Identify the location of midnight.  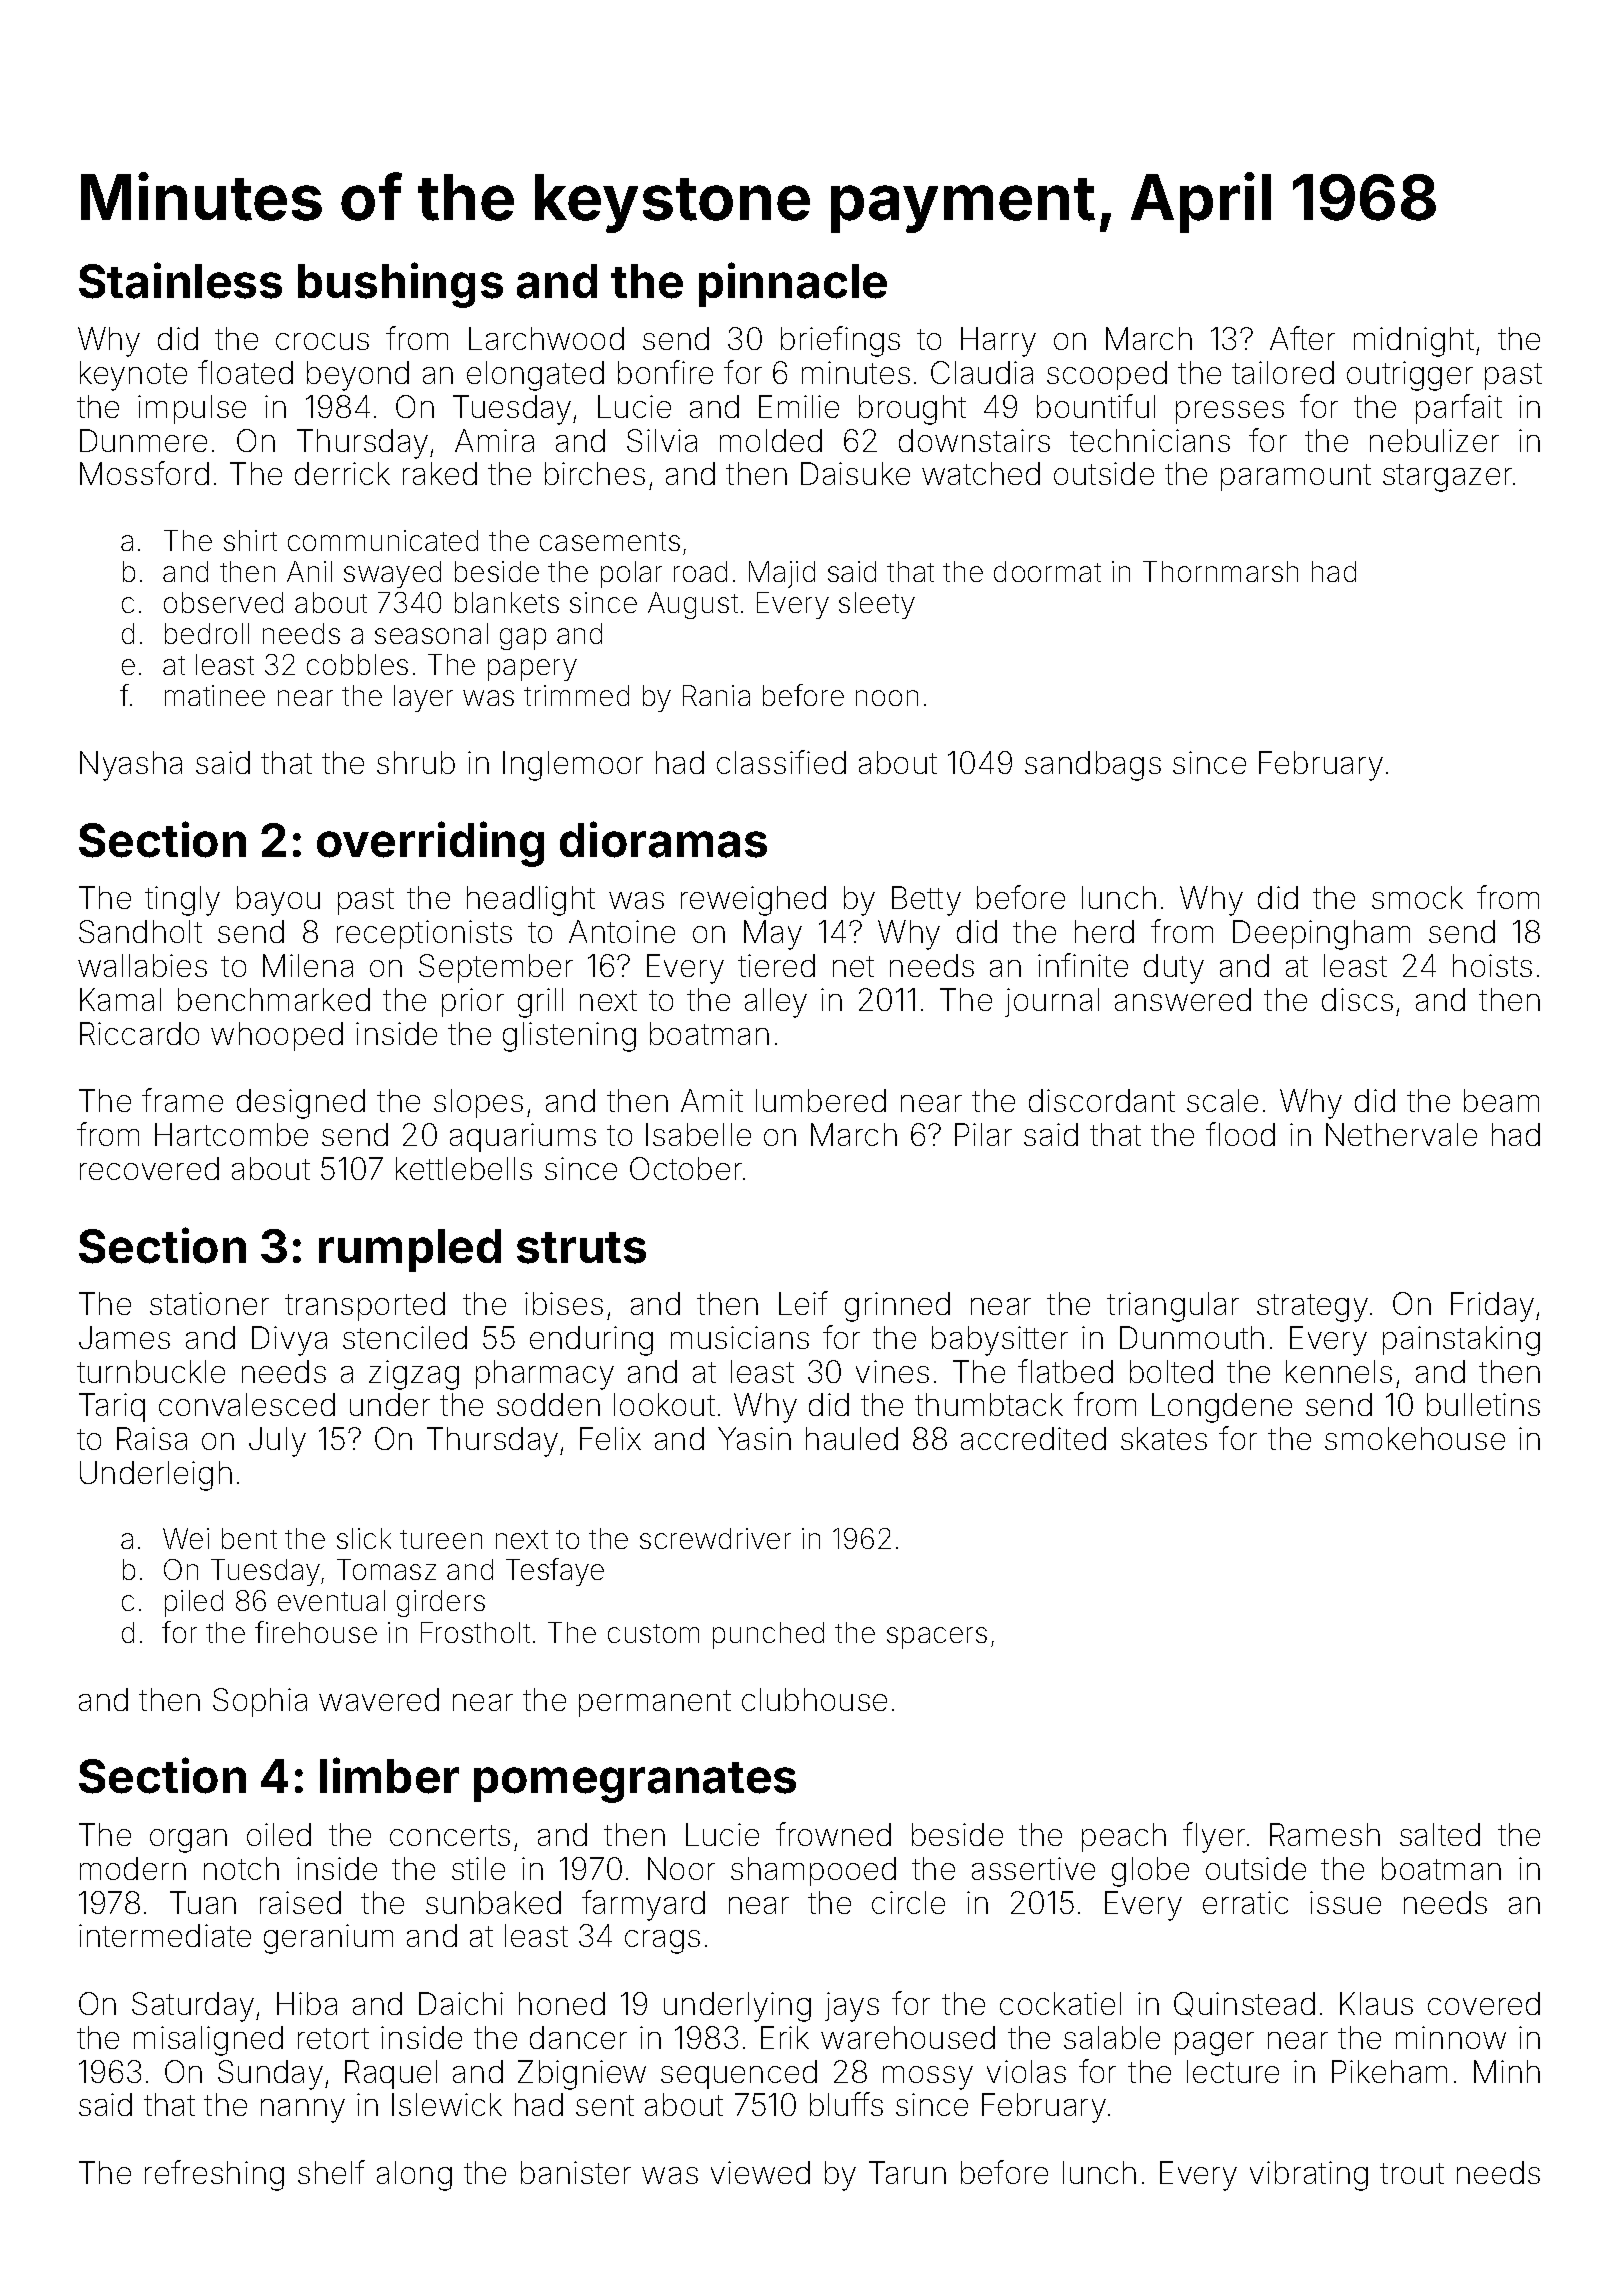
(1414, 342).
